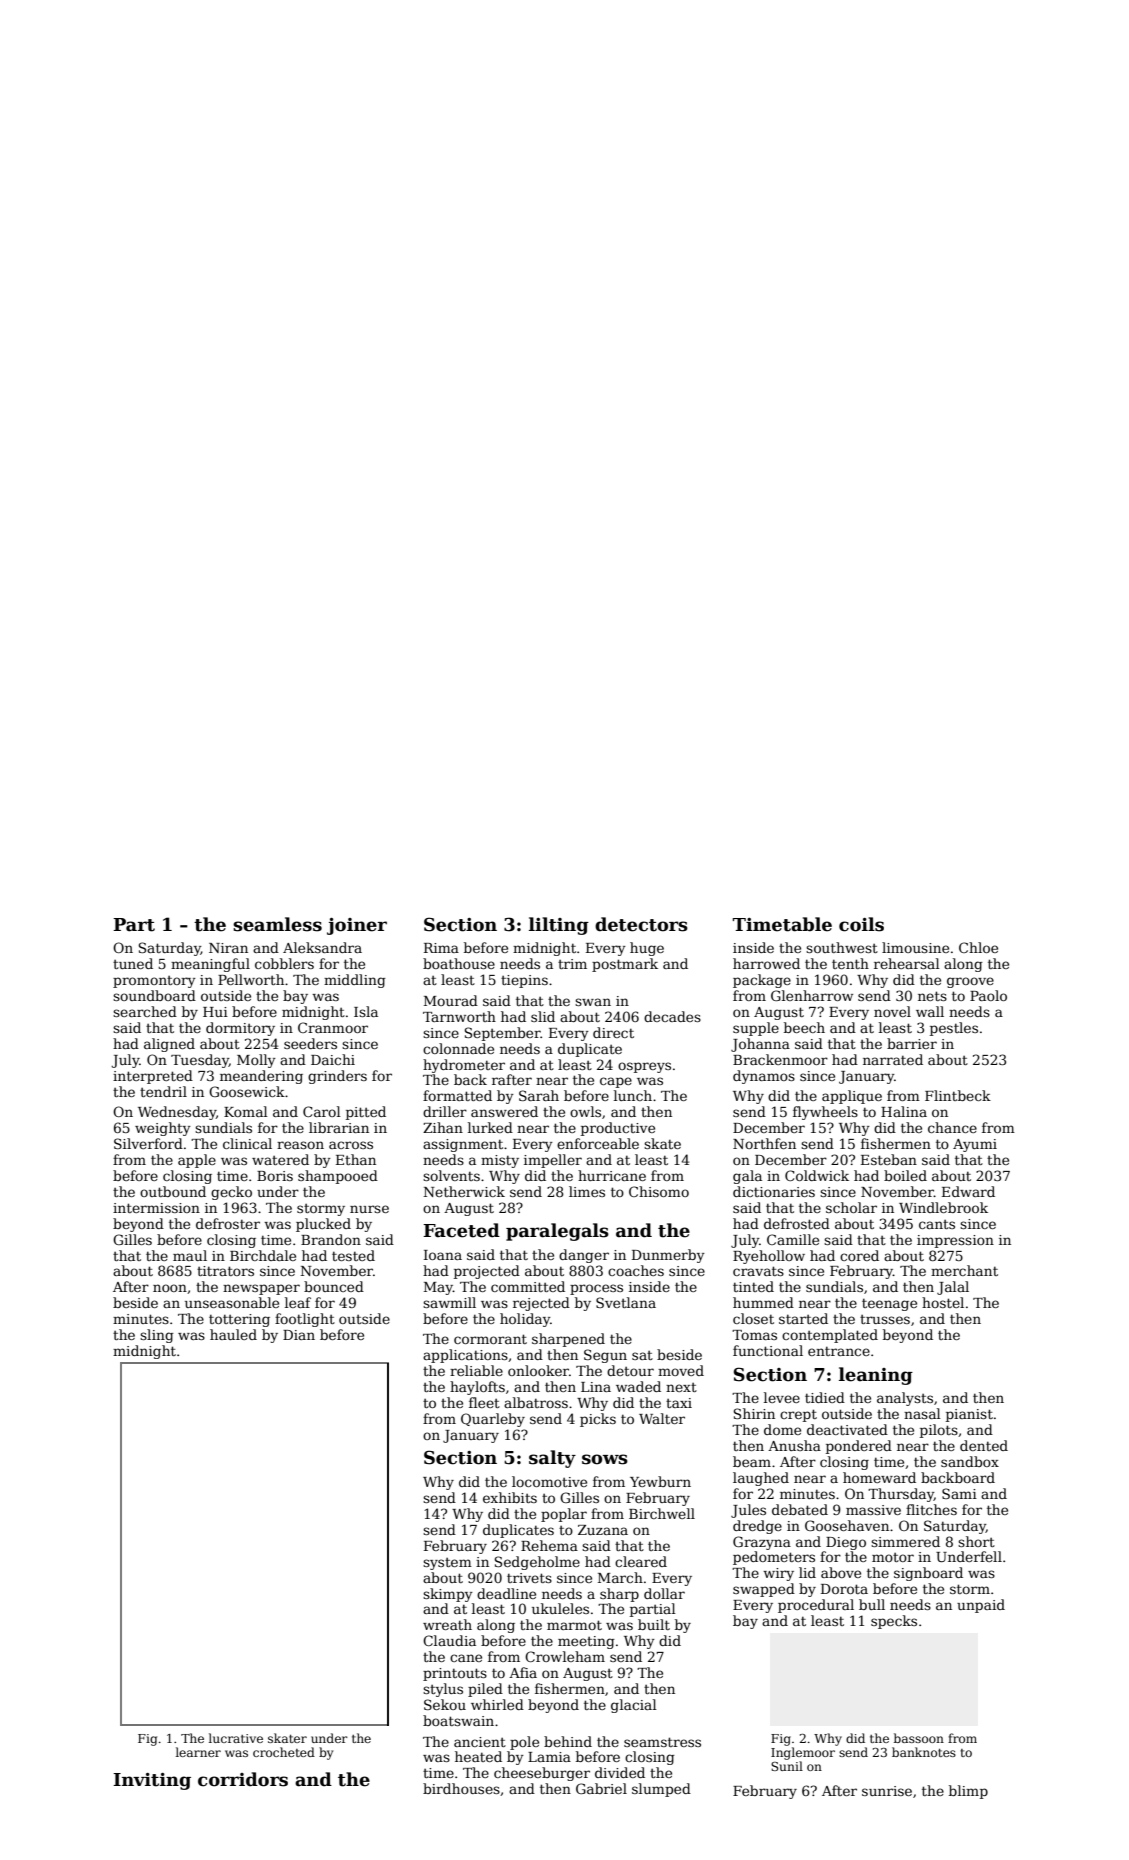  I want to click on coils, so click(861, 924).
